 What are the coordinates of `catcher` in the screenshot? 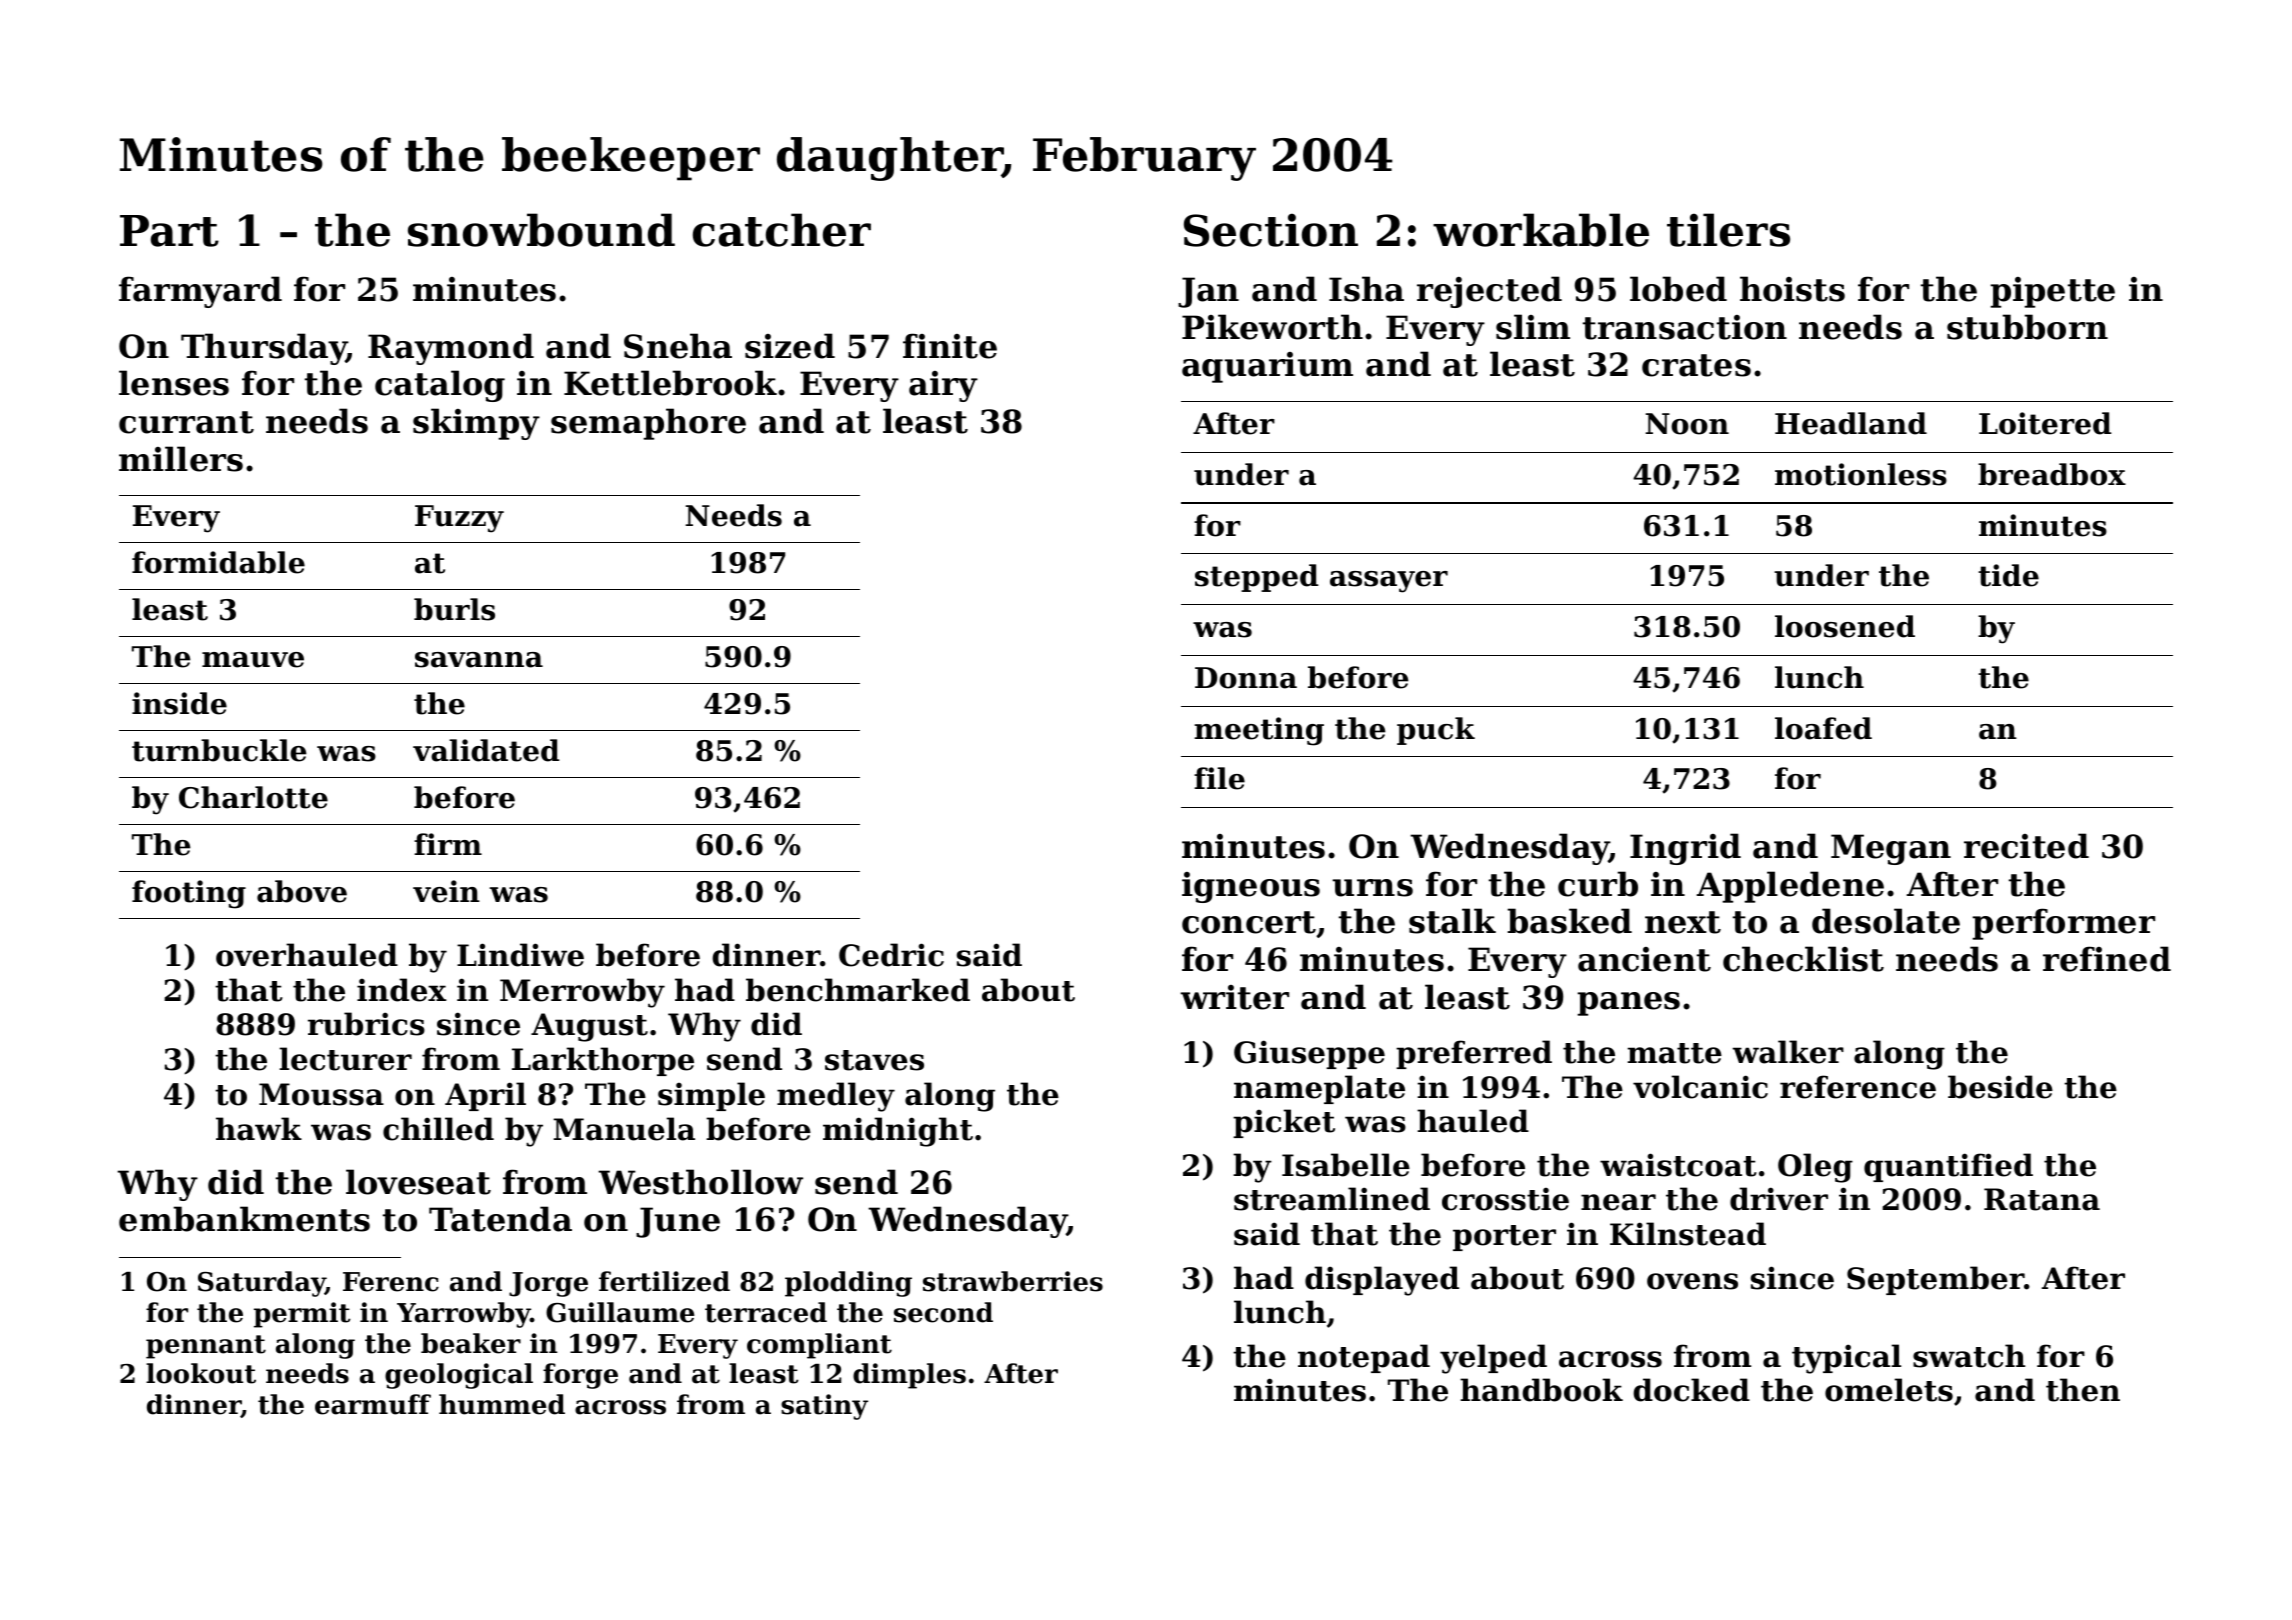 It's located at (782, 230).
